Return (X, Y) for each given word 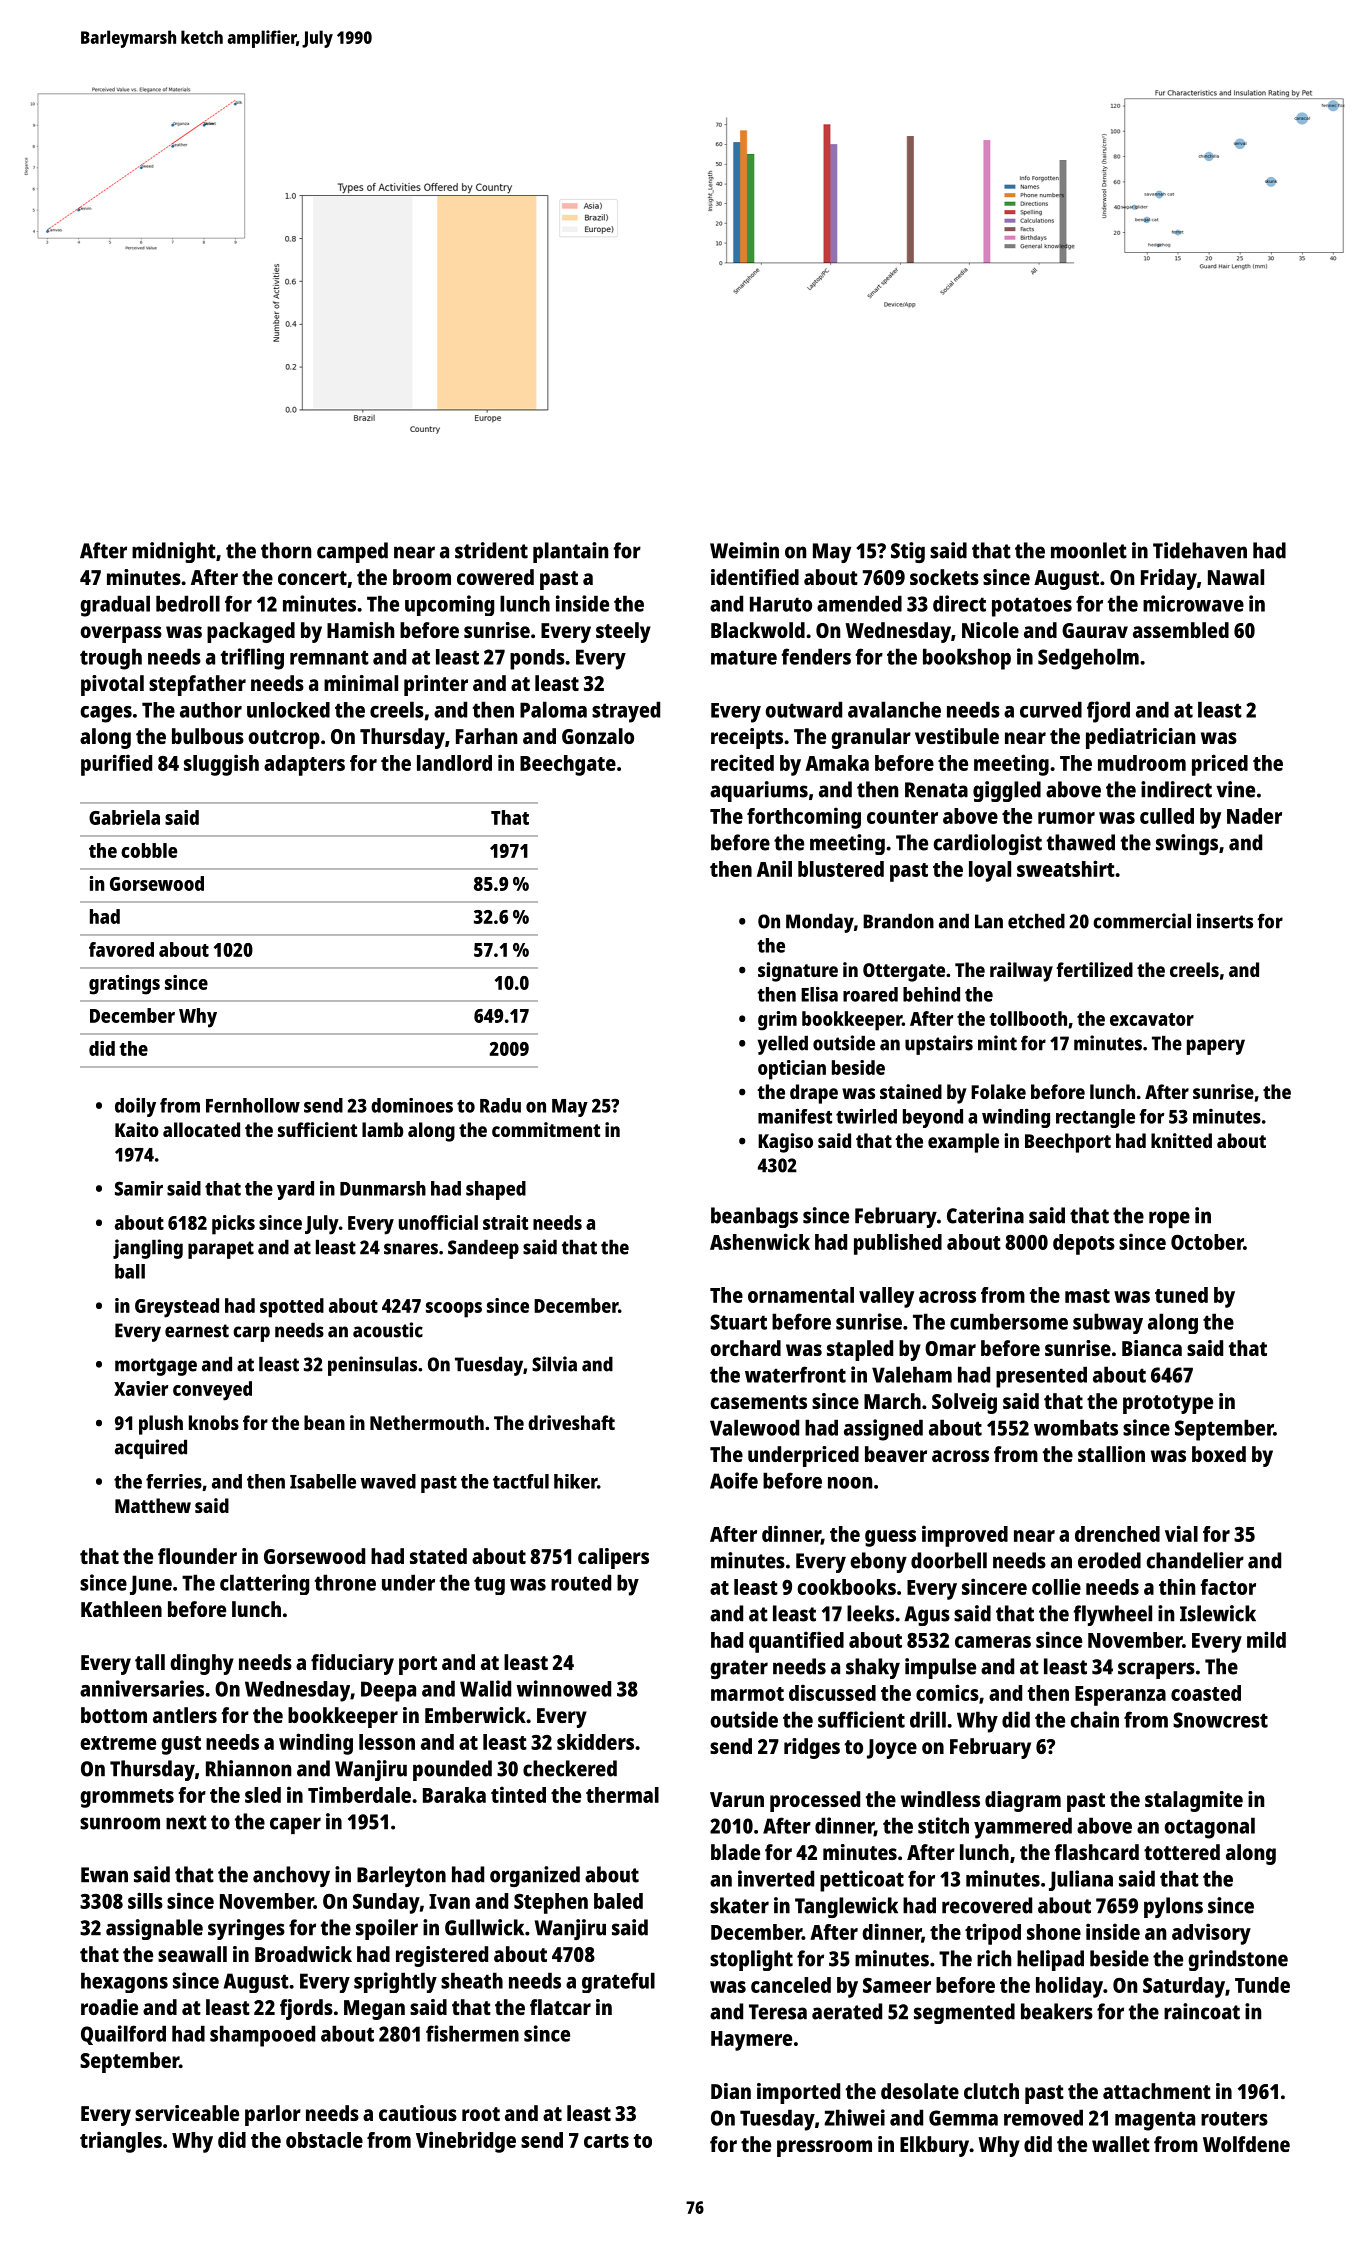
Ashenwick (760, 1241)
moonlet (1089, 550)
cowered (495, 577)
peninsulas (372, 1366)
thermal (622, 1795)
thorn (286, 550)
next (186, 1822)
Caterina (985, 1215)
